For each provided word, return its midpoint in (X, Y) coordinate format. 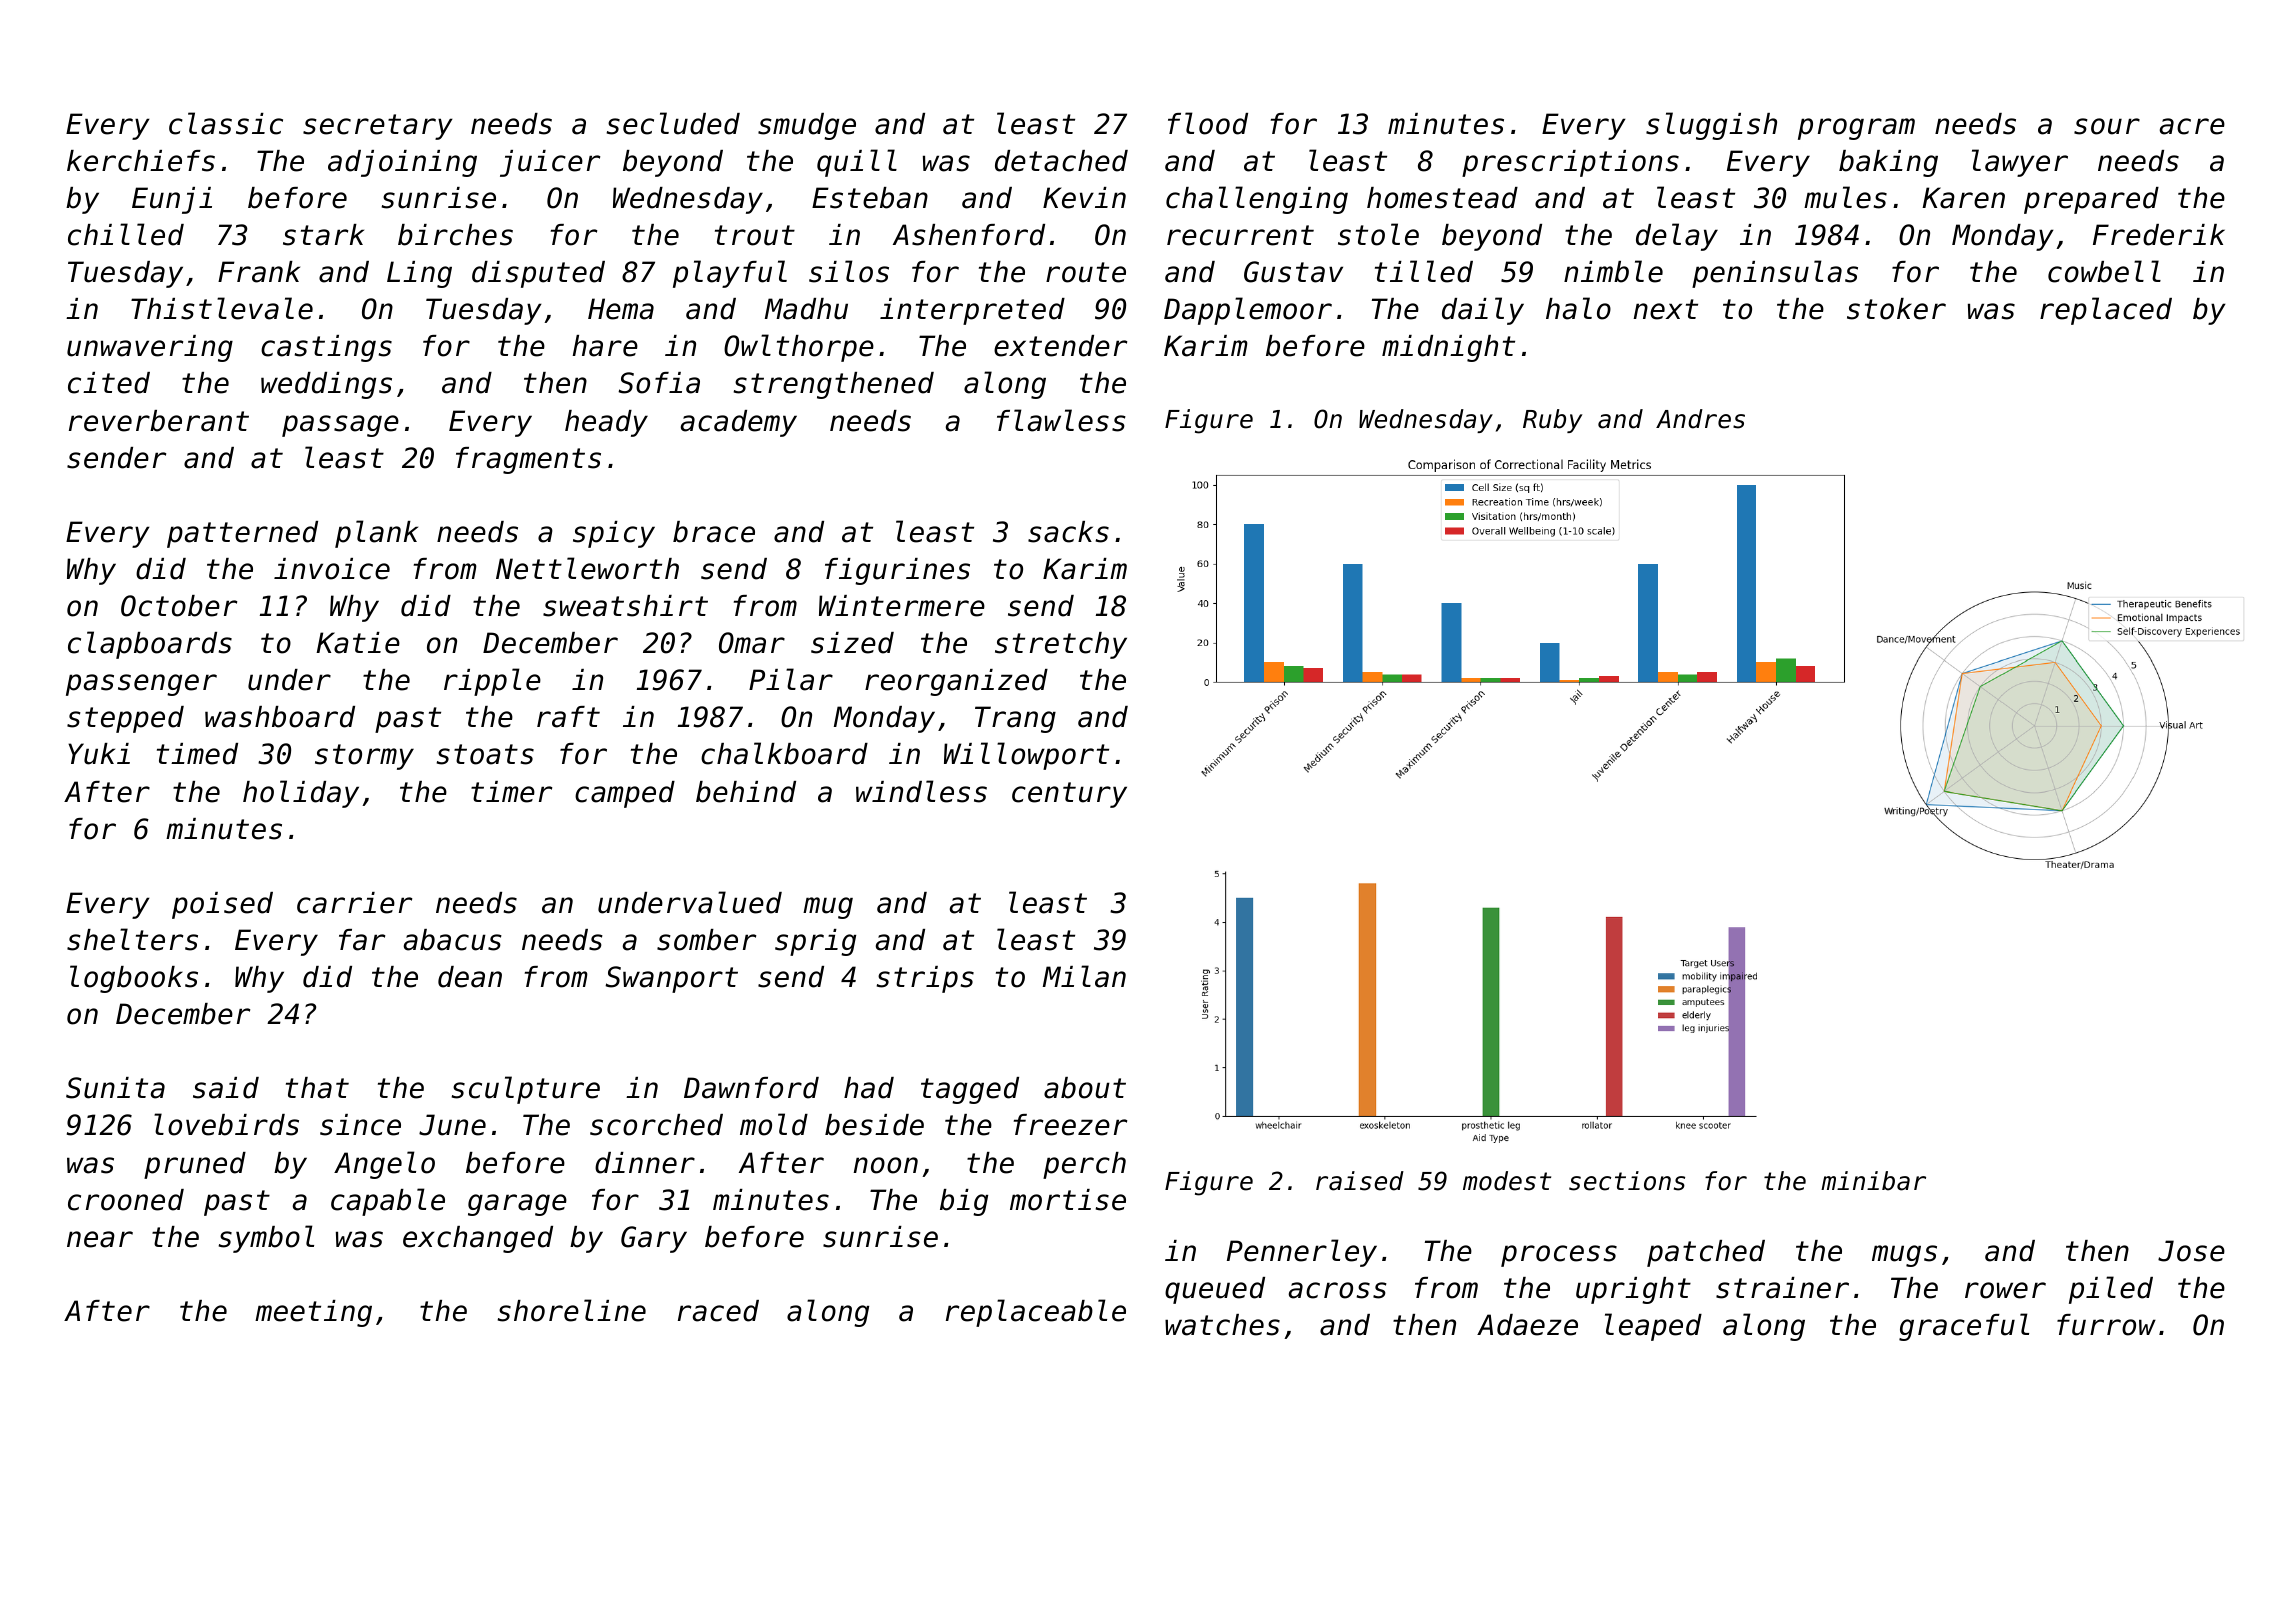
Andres (1700, 419)
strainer (1782, 1288)
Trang (1015, 719)
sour (2107, 126)
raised (1360, 1181)
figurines (897, 571)
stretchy (1061, 645)
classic (226, 123)
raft (568, 717)
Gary (654, 1239)
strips (925, 979)
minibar (1873, 1181)
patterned (242, 534)
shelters (132, 939)
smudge (807, 126)
